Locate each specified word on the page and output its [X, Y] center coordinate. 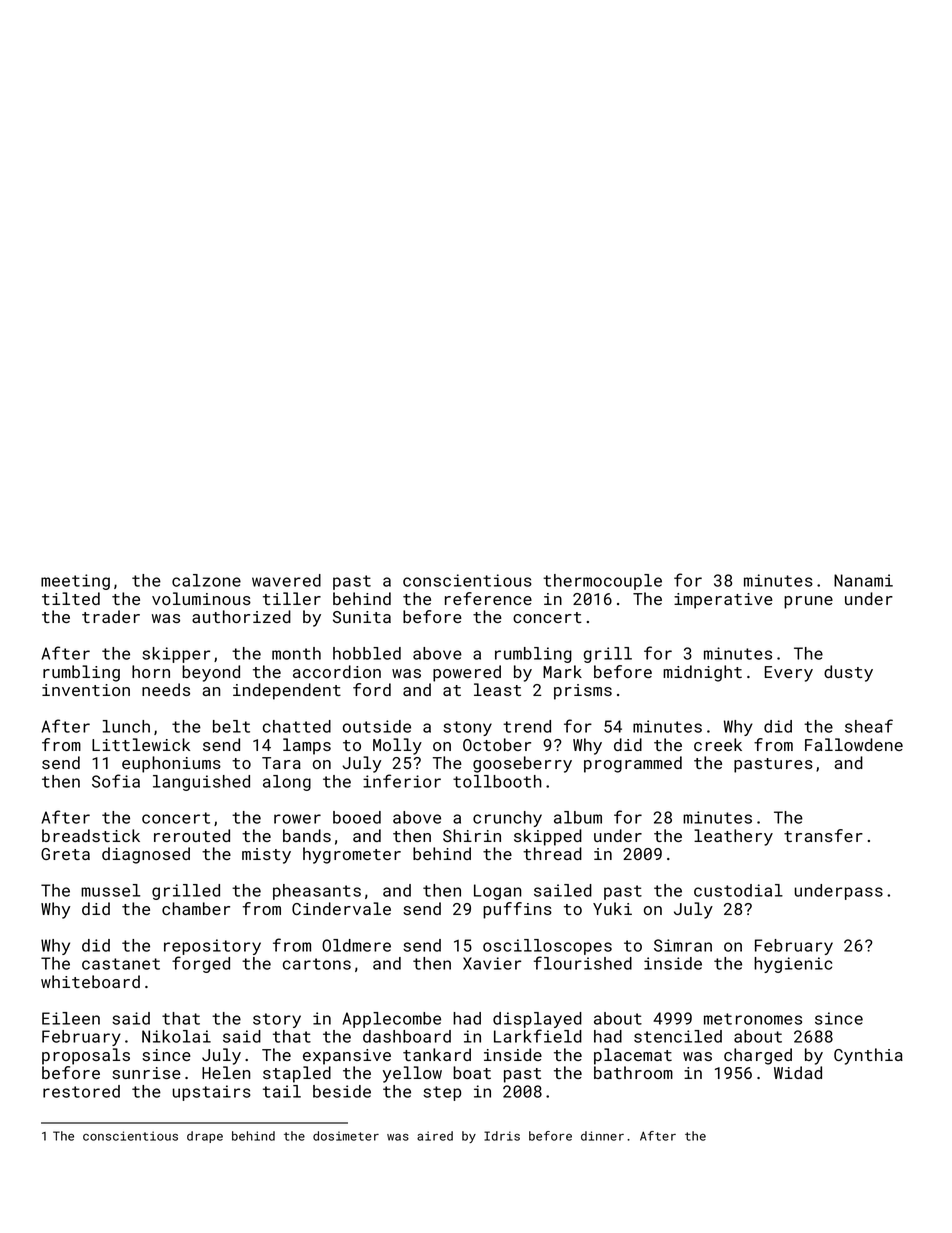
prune [808, 602]
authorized [241, 616]
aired [435, 1136]
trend [527, 726]
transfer [823, 835]
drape [205, 1137]
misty [266, 856]
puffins [517, 910]
